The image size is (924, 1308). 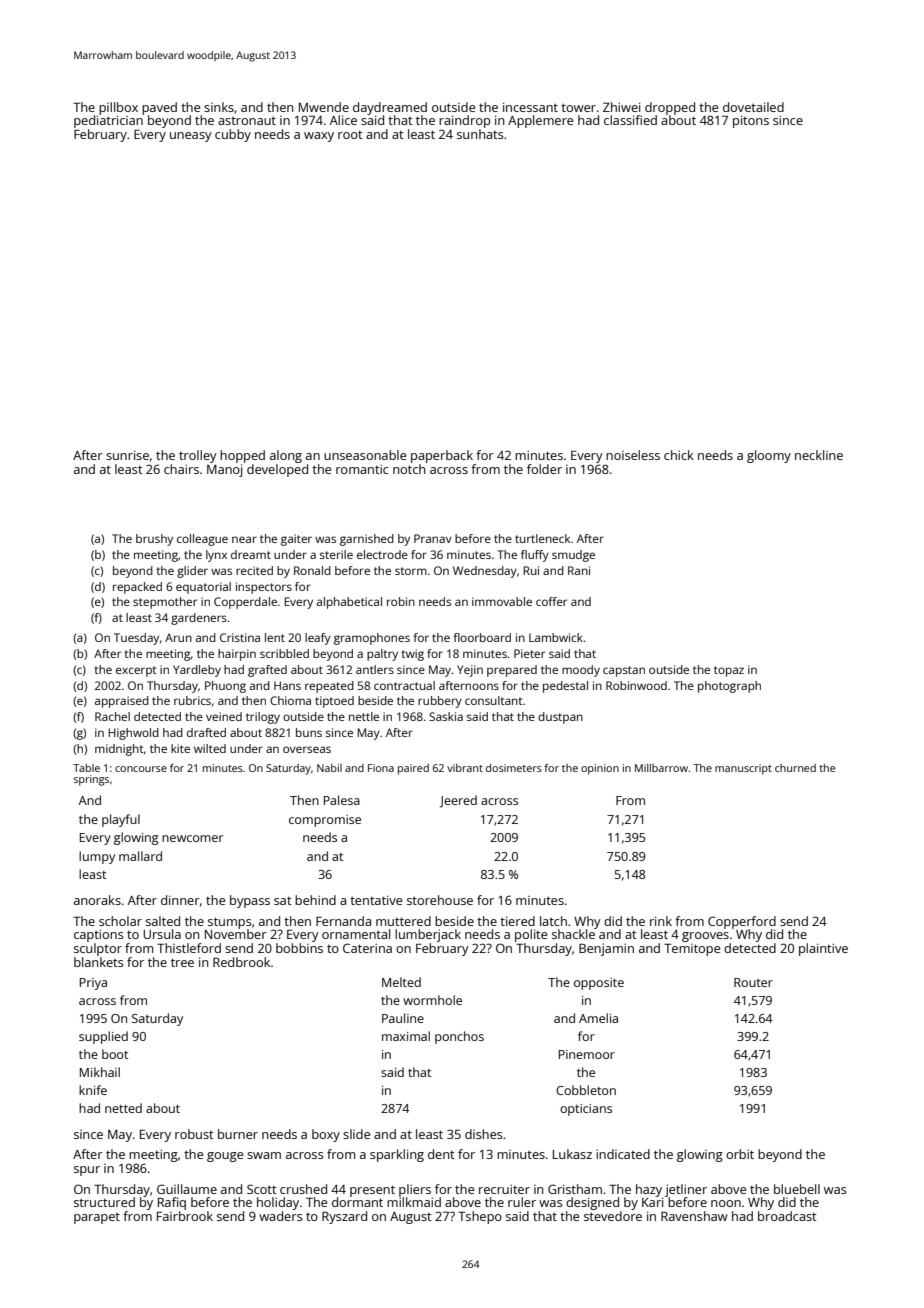 I want to click on Tuesday, so click(x=136, y=639).
